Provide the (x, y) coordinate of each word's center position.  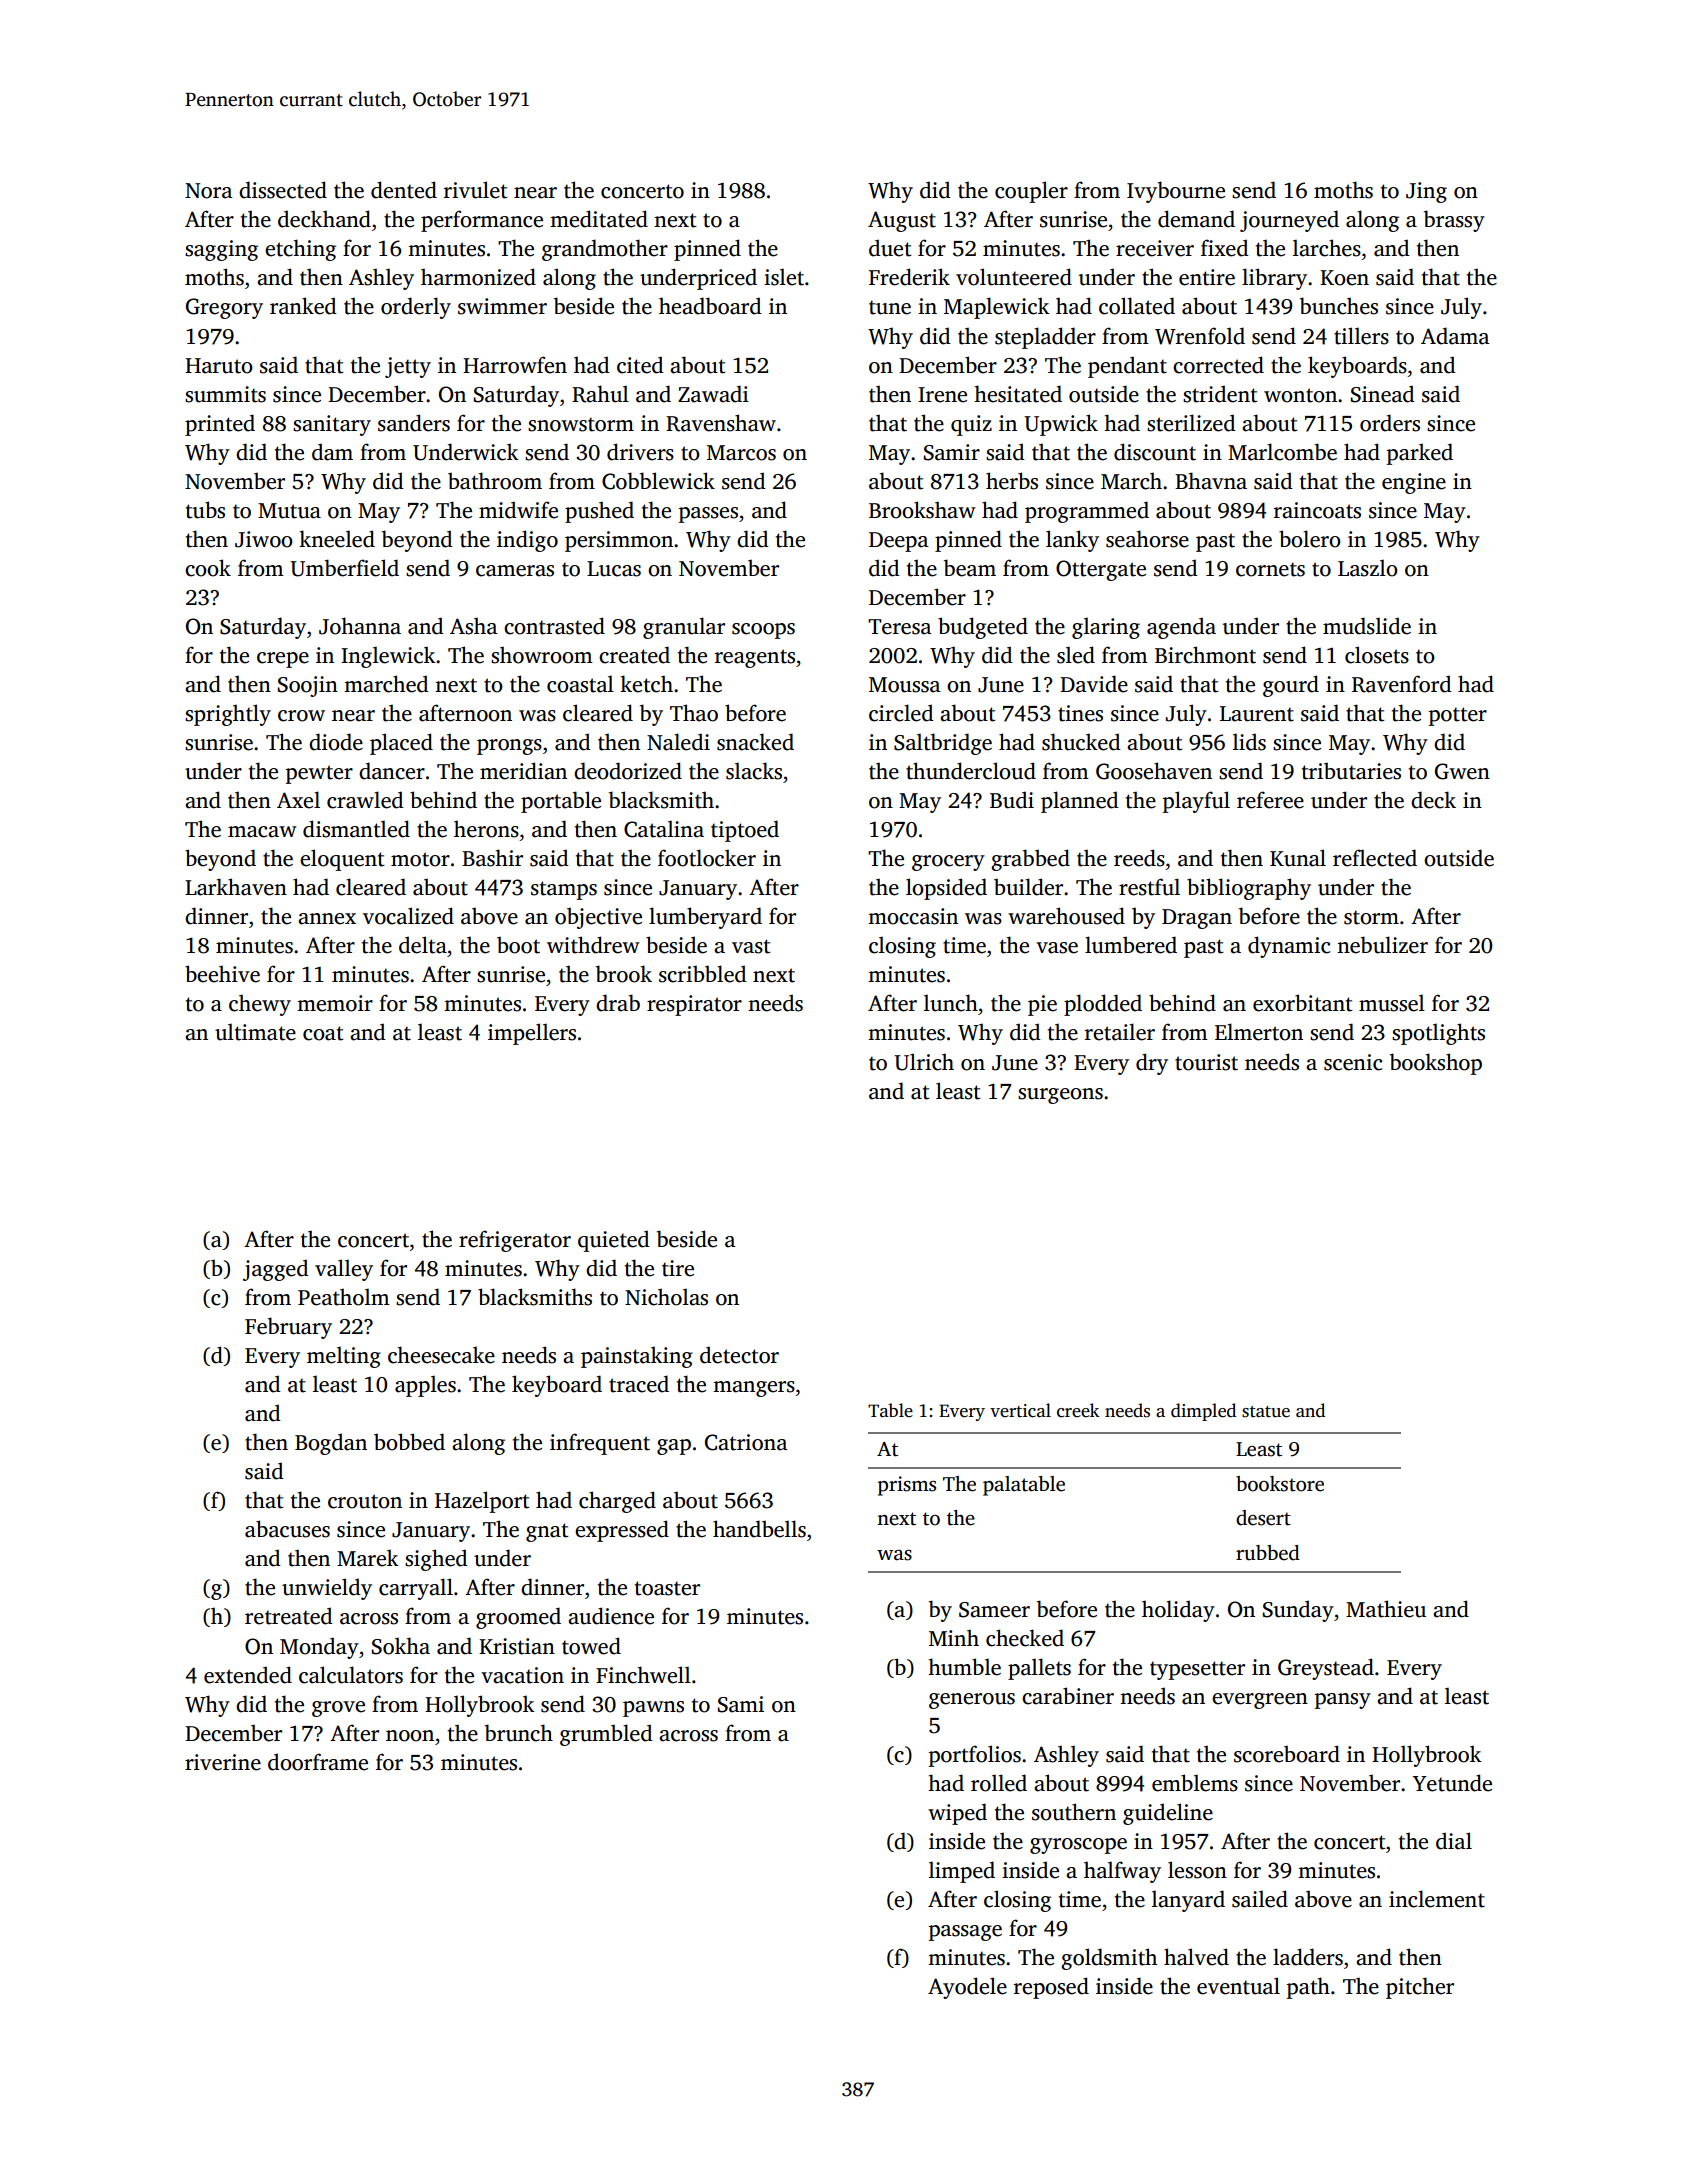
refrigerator (515, 1241)
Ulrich (924, 1062)
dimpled (1203, 1412)
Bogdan (331, 1444)
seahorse (1147, 539)
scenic (1353, 1062)
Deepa (899, 542)
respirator (694, 1005)
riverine (223, 1762)
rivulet (476, 190)
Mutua (289, 511)
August (902, 221)
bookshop (1436, 1064)
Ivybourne (1176, 192)
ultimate (255, 1032)
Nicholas (666, 1297)
